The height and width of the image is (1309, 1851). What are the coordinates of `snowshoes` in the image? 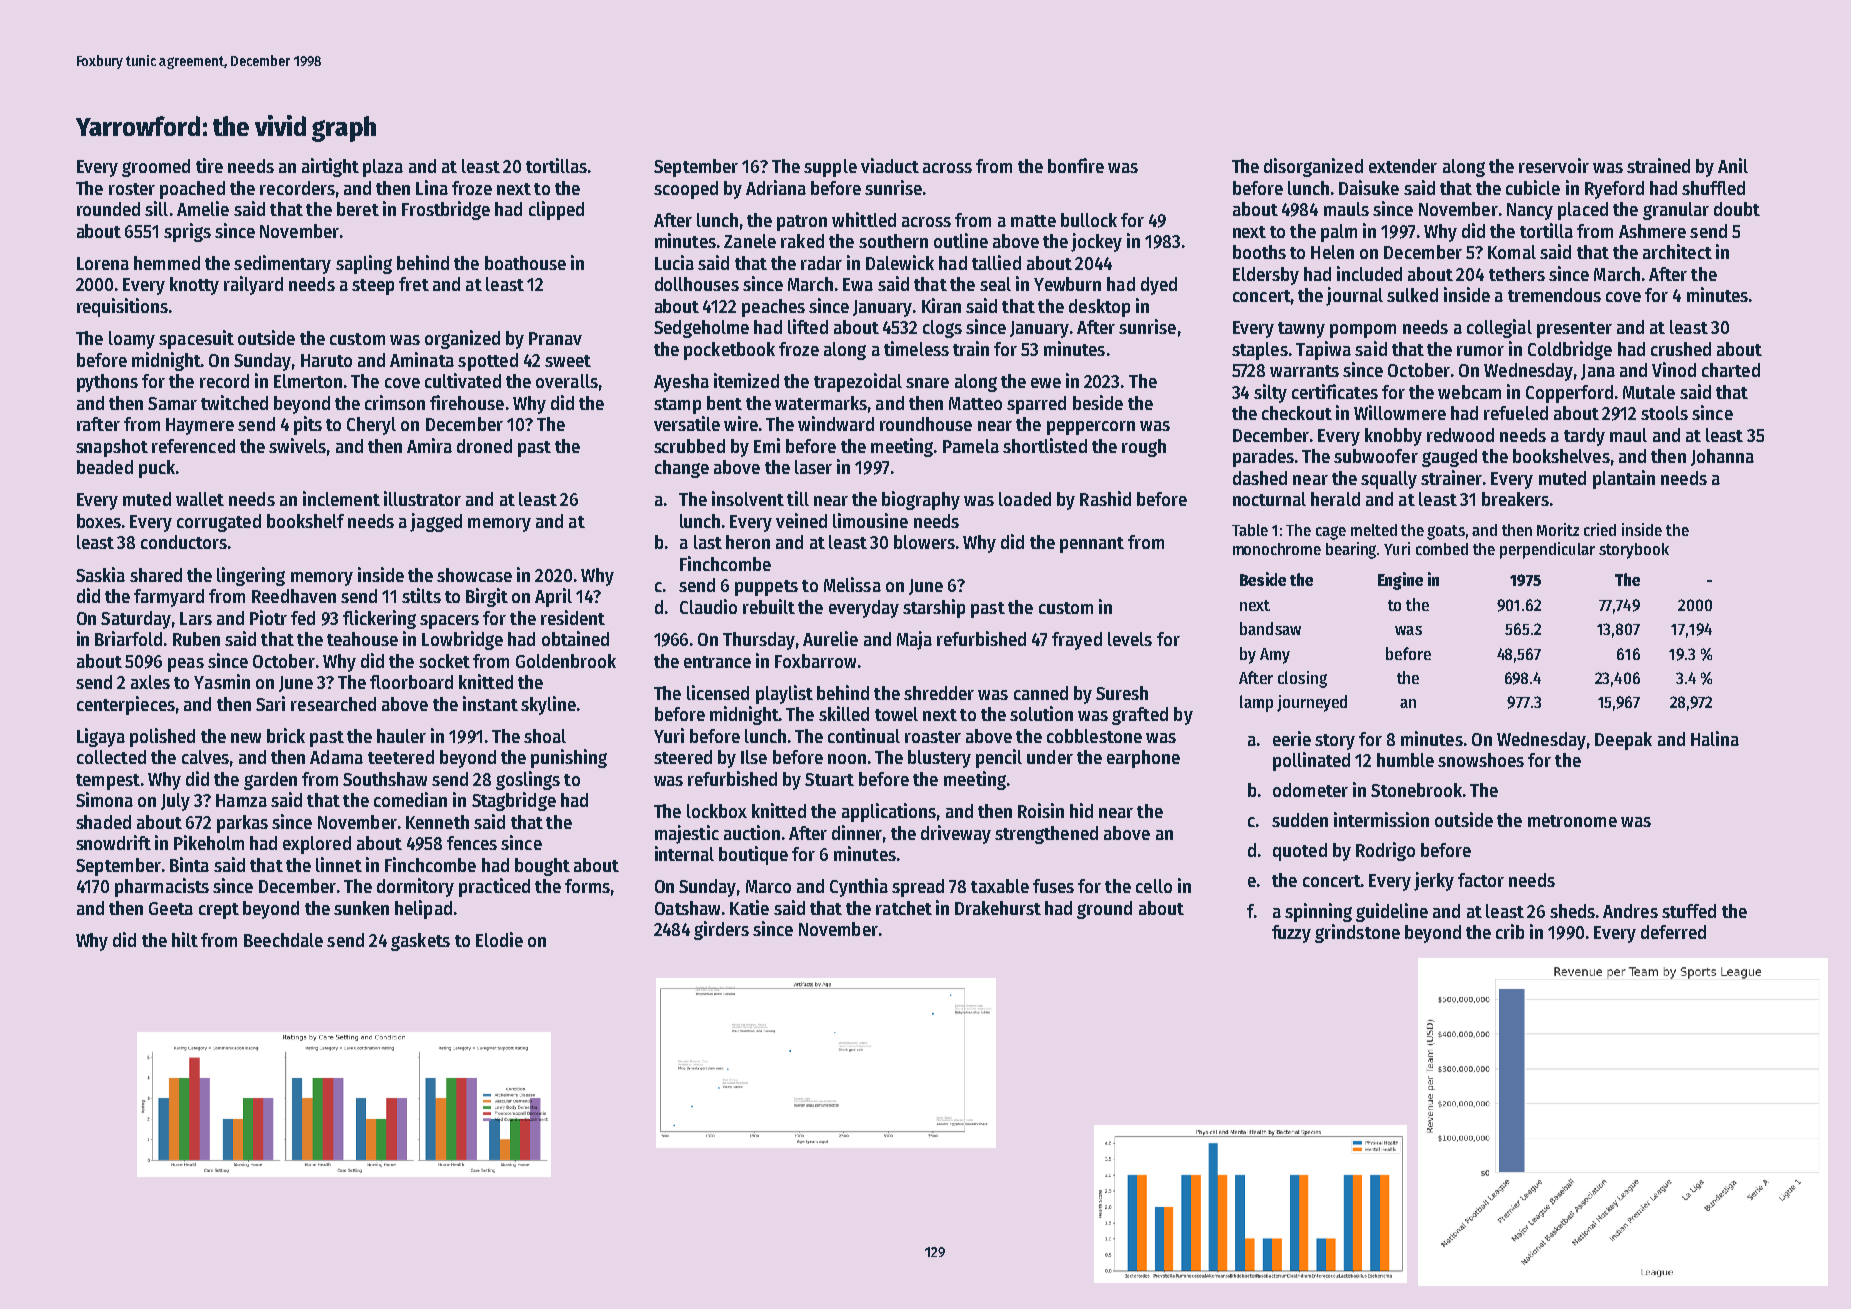 It's located at (1481, 760).
